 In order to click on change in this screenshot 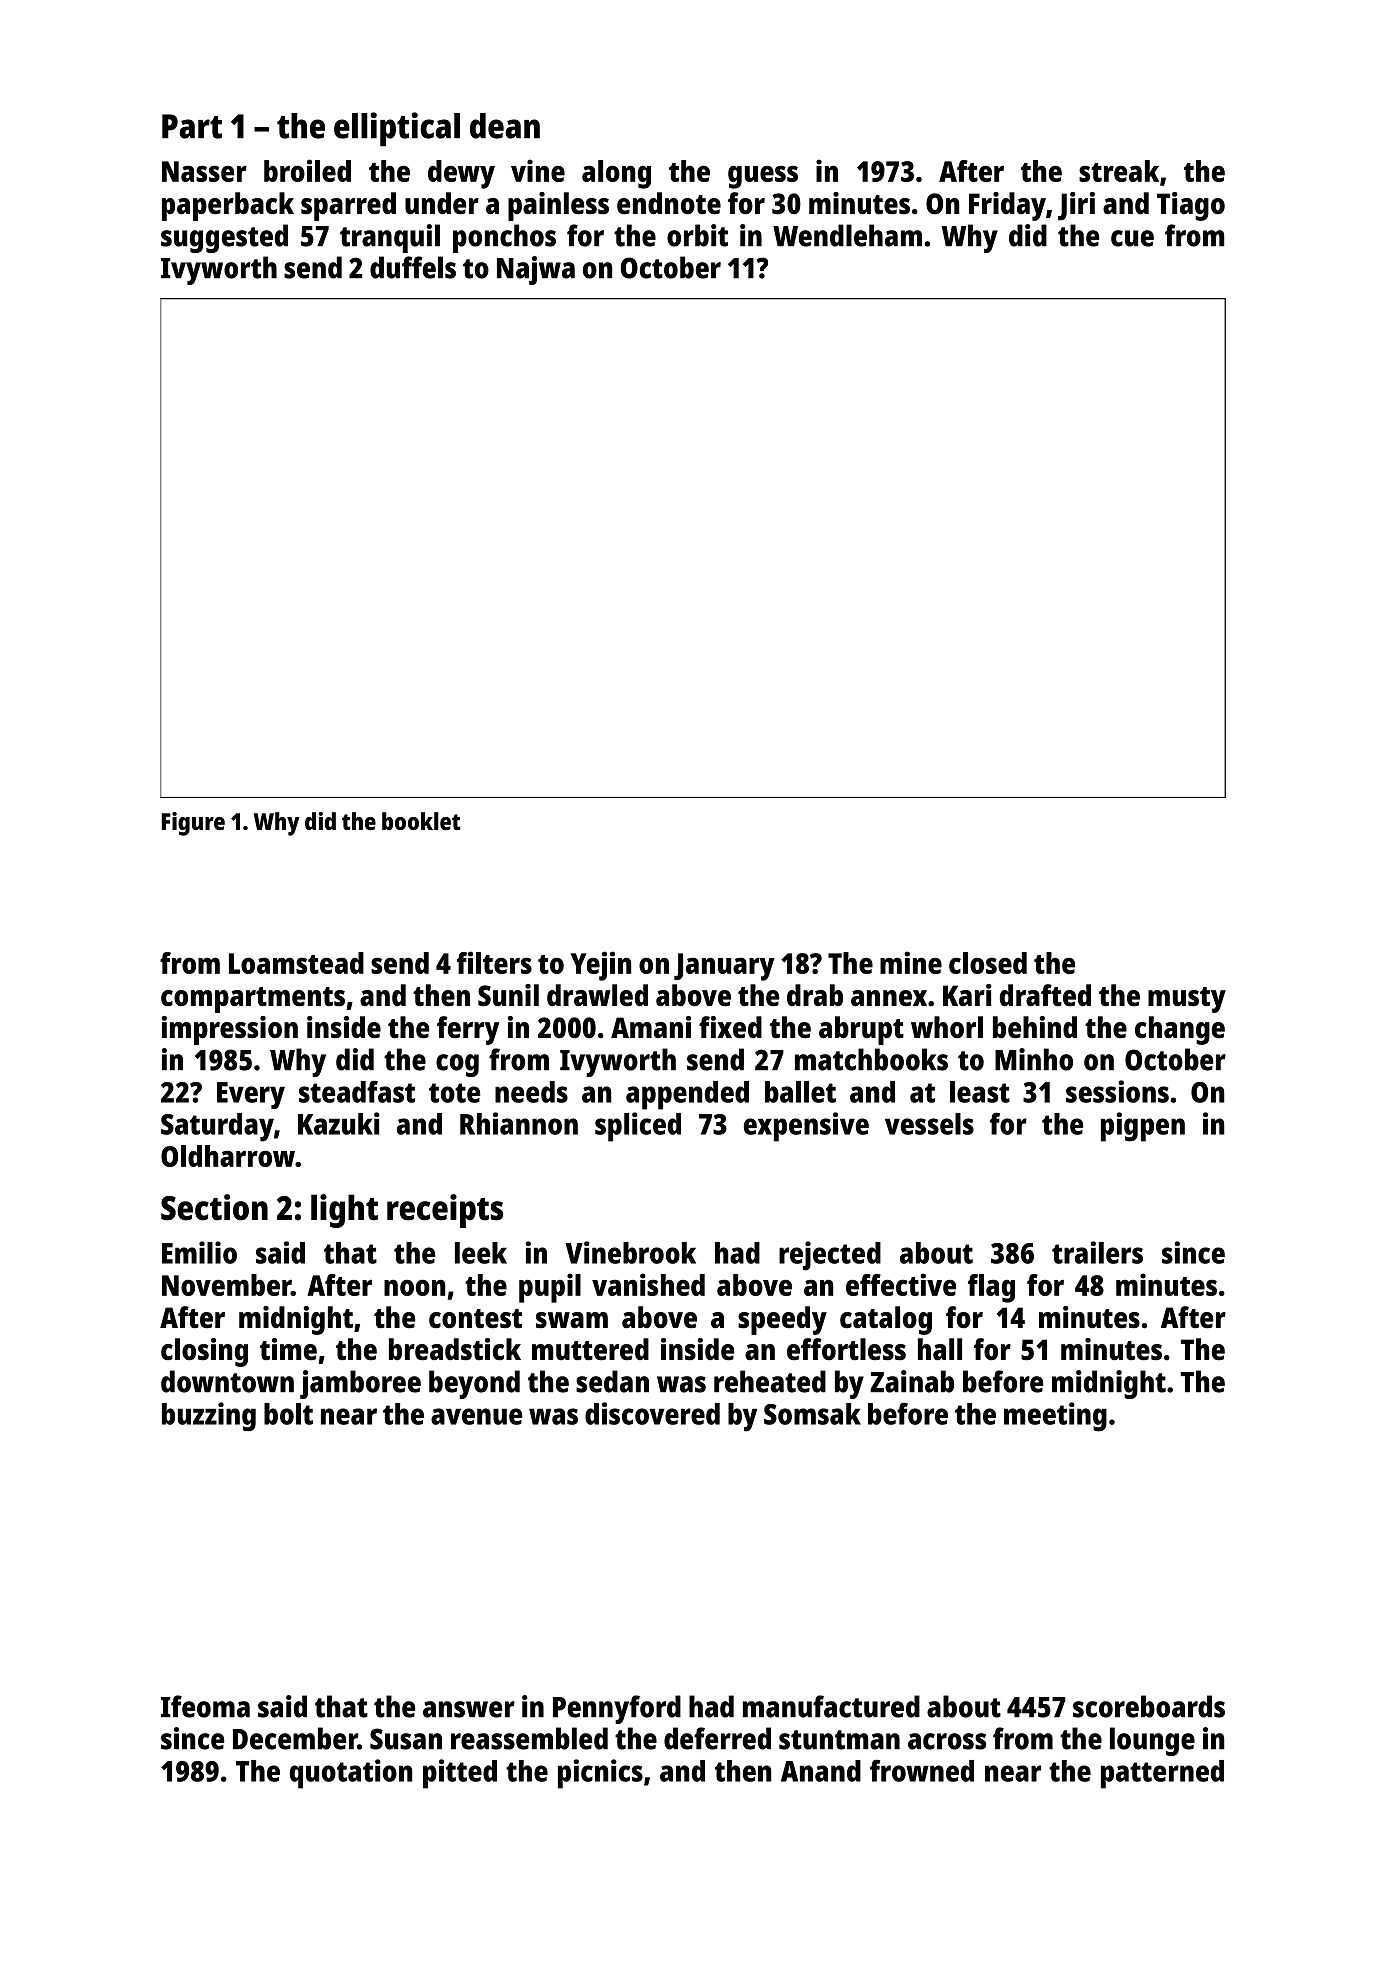, I will do `click(1180, 1030)`.
